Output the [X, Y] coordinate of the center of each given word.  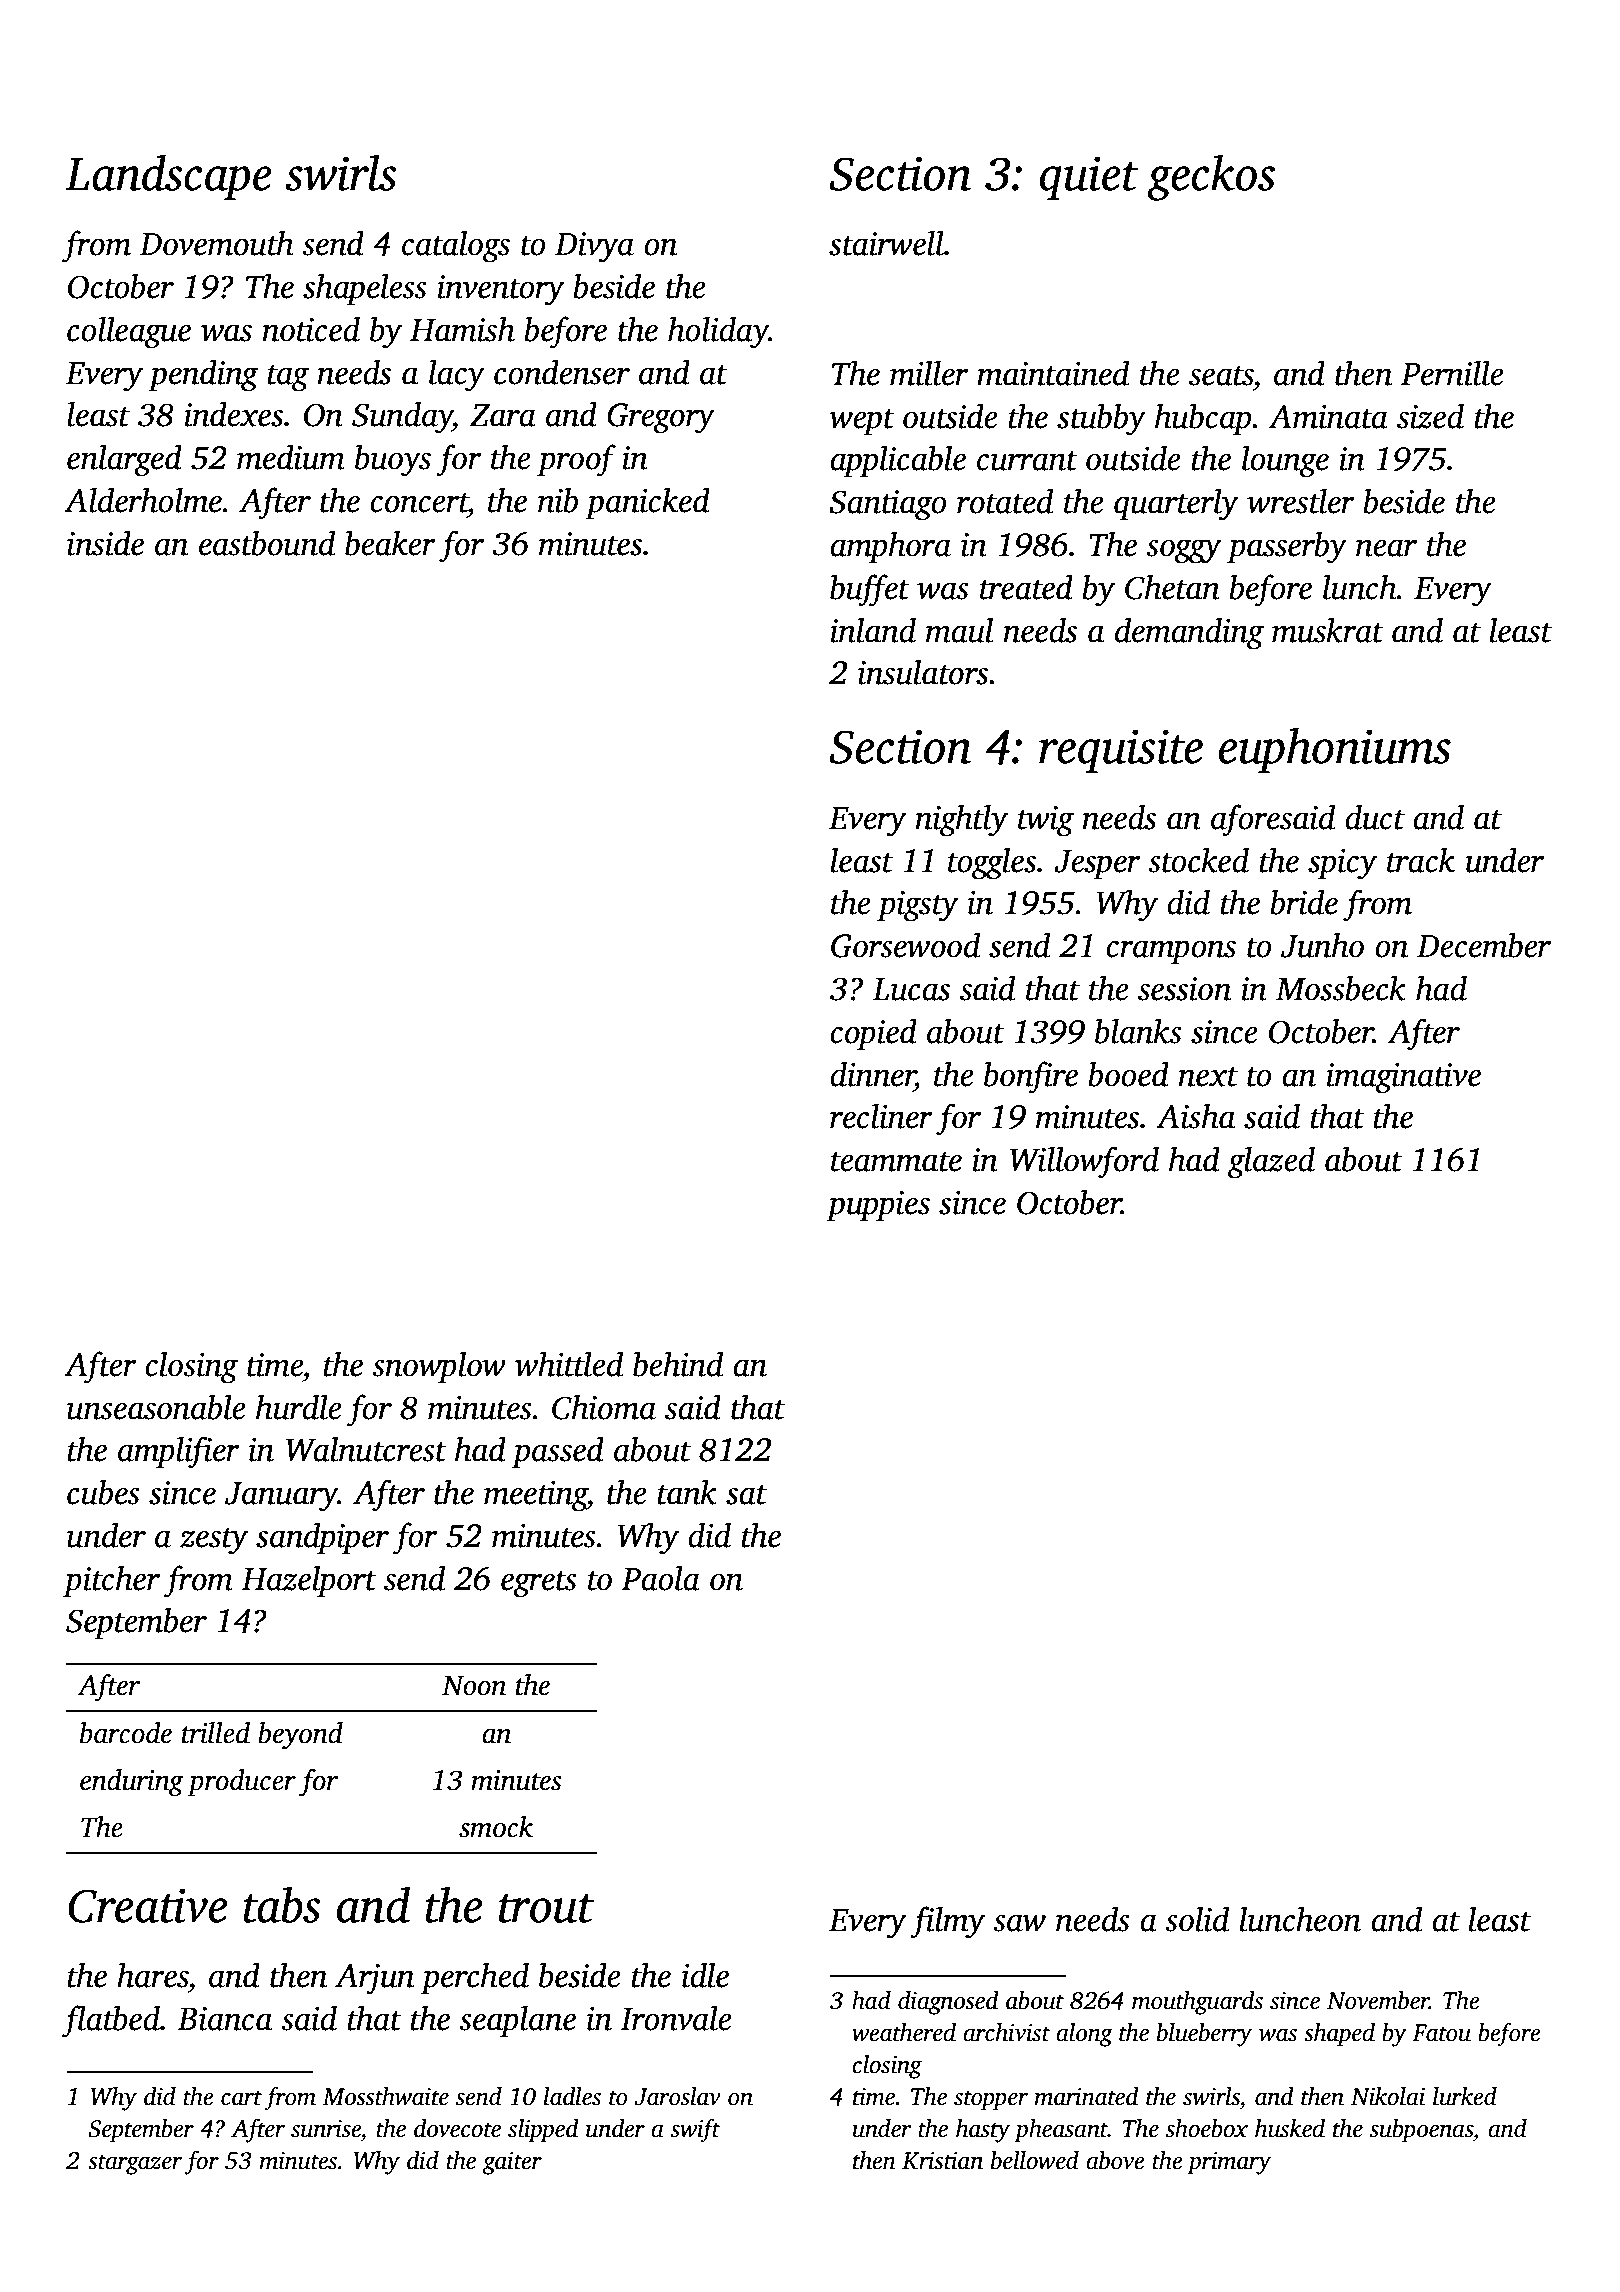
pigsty [918, 906]
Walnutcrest [366, 1449]
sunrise [326, 2129]
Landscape [168, 178]
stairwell [886, 243]
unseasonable [156, 1407]
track [1421, 860]
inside [105, 543]
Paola [660, 1578]
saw [1019, 1923]
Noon [474, 1686]
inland [873, 630]
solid [1197, 1919]
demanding [1189, 633]
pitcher [111, 1581]
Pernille [1452, 373]
